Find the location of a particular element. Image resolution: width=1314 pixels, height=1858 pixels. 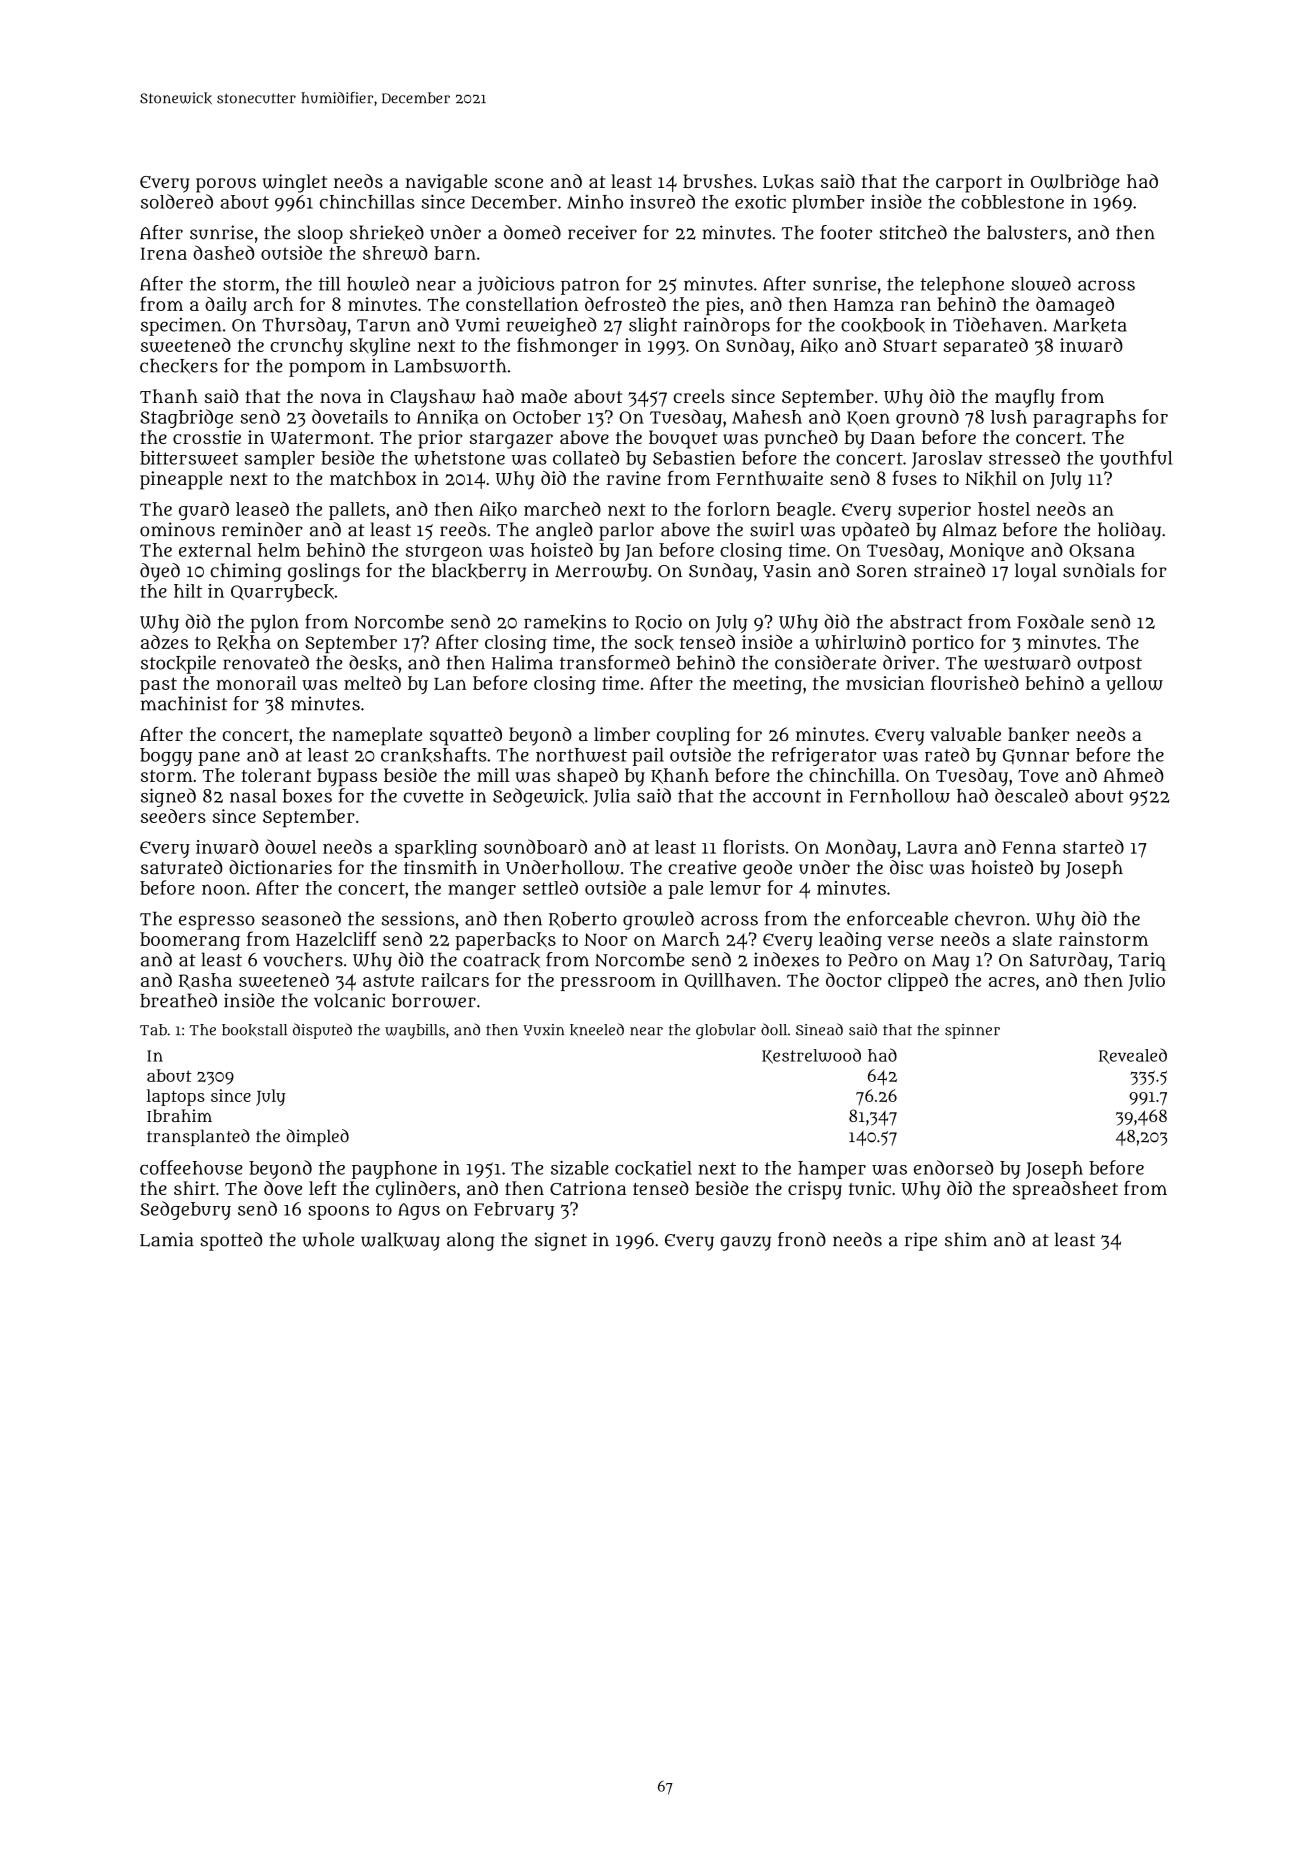

navigable is located at coordinates (446, 183).
